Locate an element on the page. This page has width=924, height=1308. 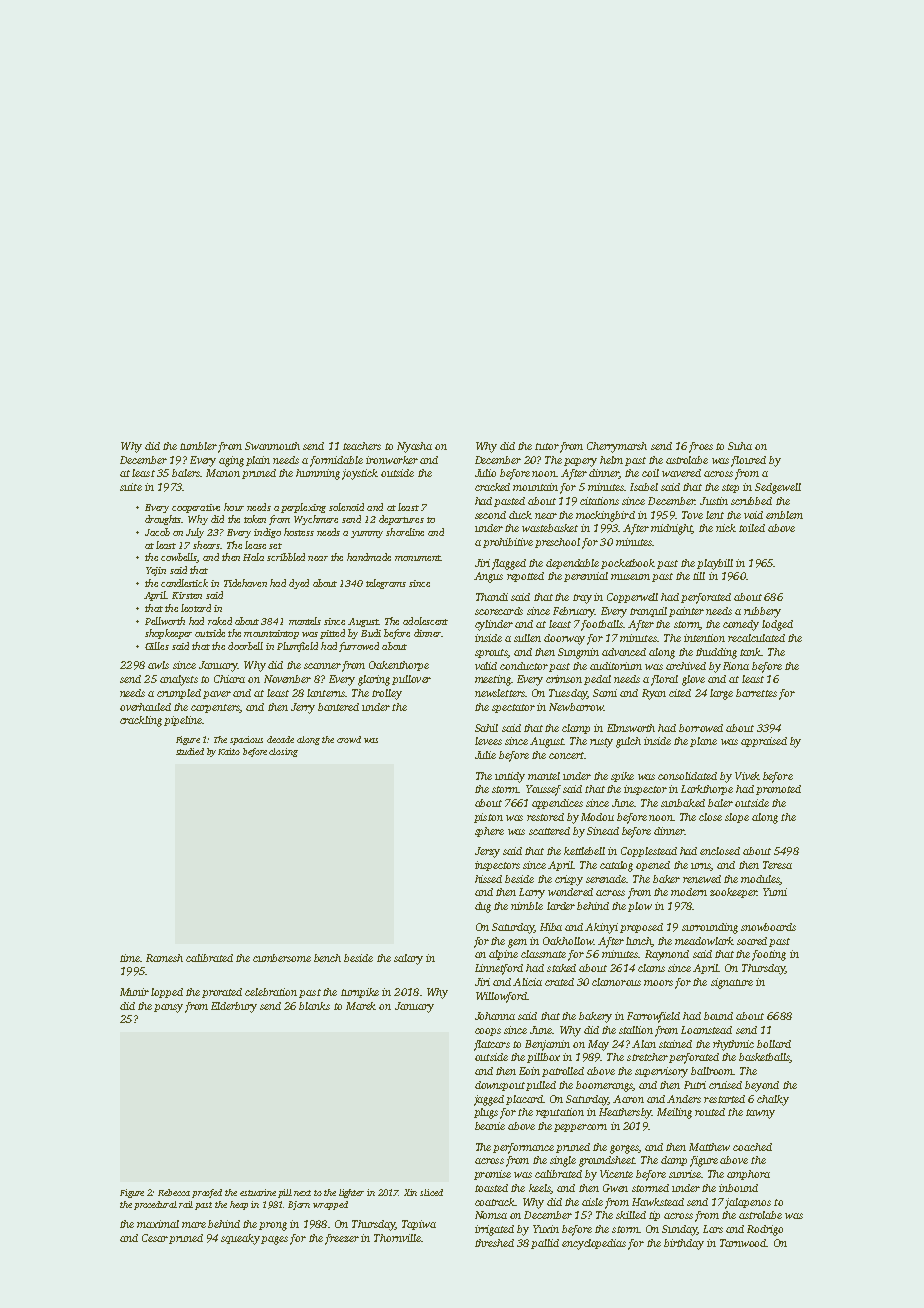
carpenters is located at coordinates (215, 708).
